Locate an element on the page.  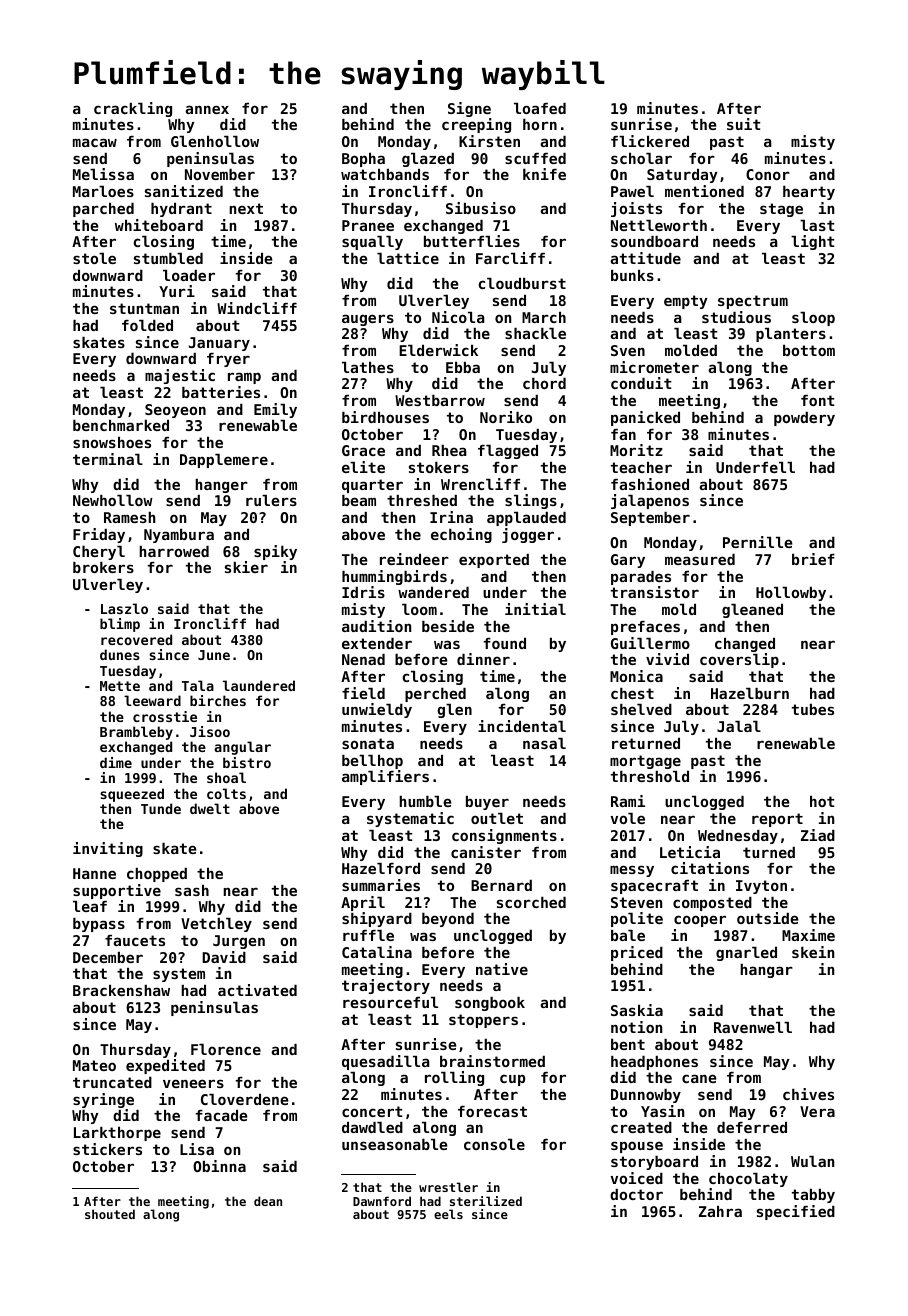
amplifiers is located at coordinates (385, 777).
